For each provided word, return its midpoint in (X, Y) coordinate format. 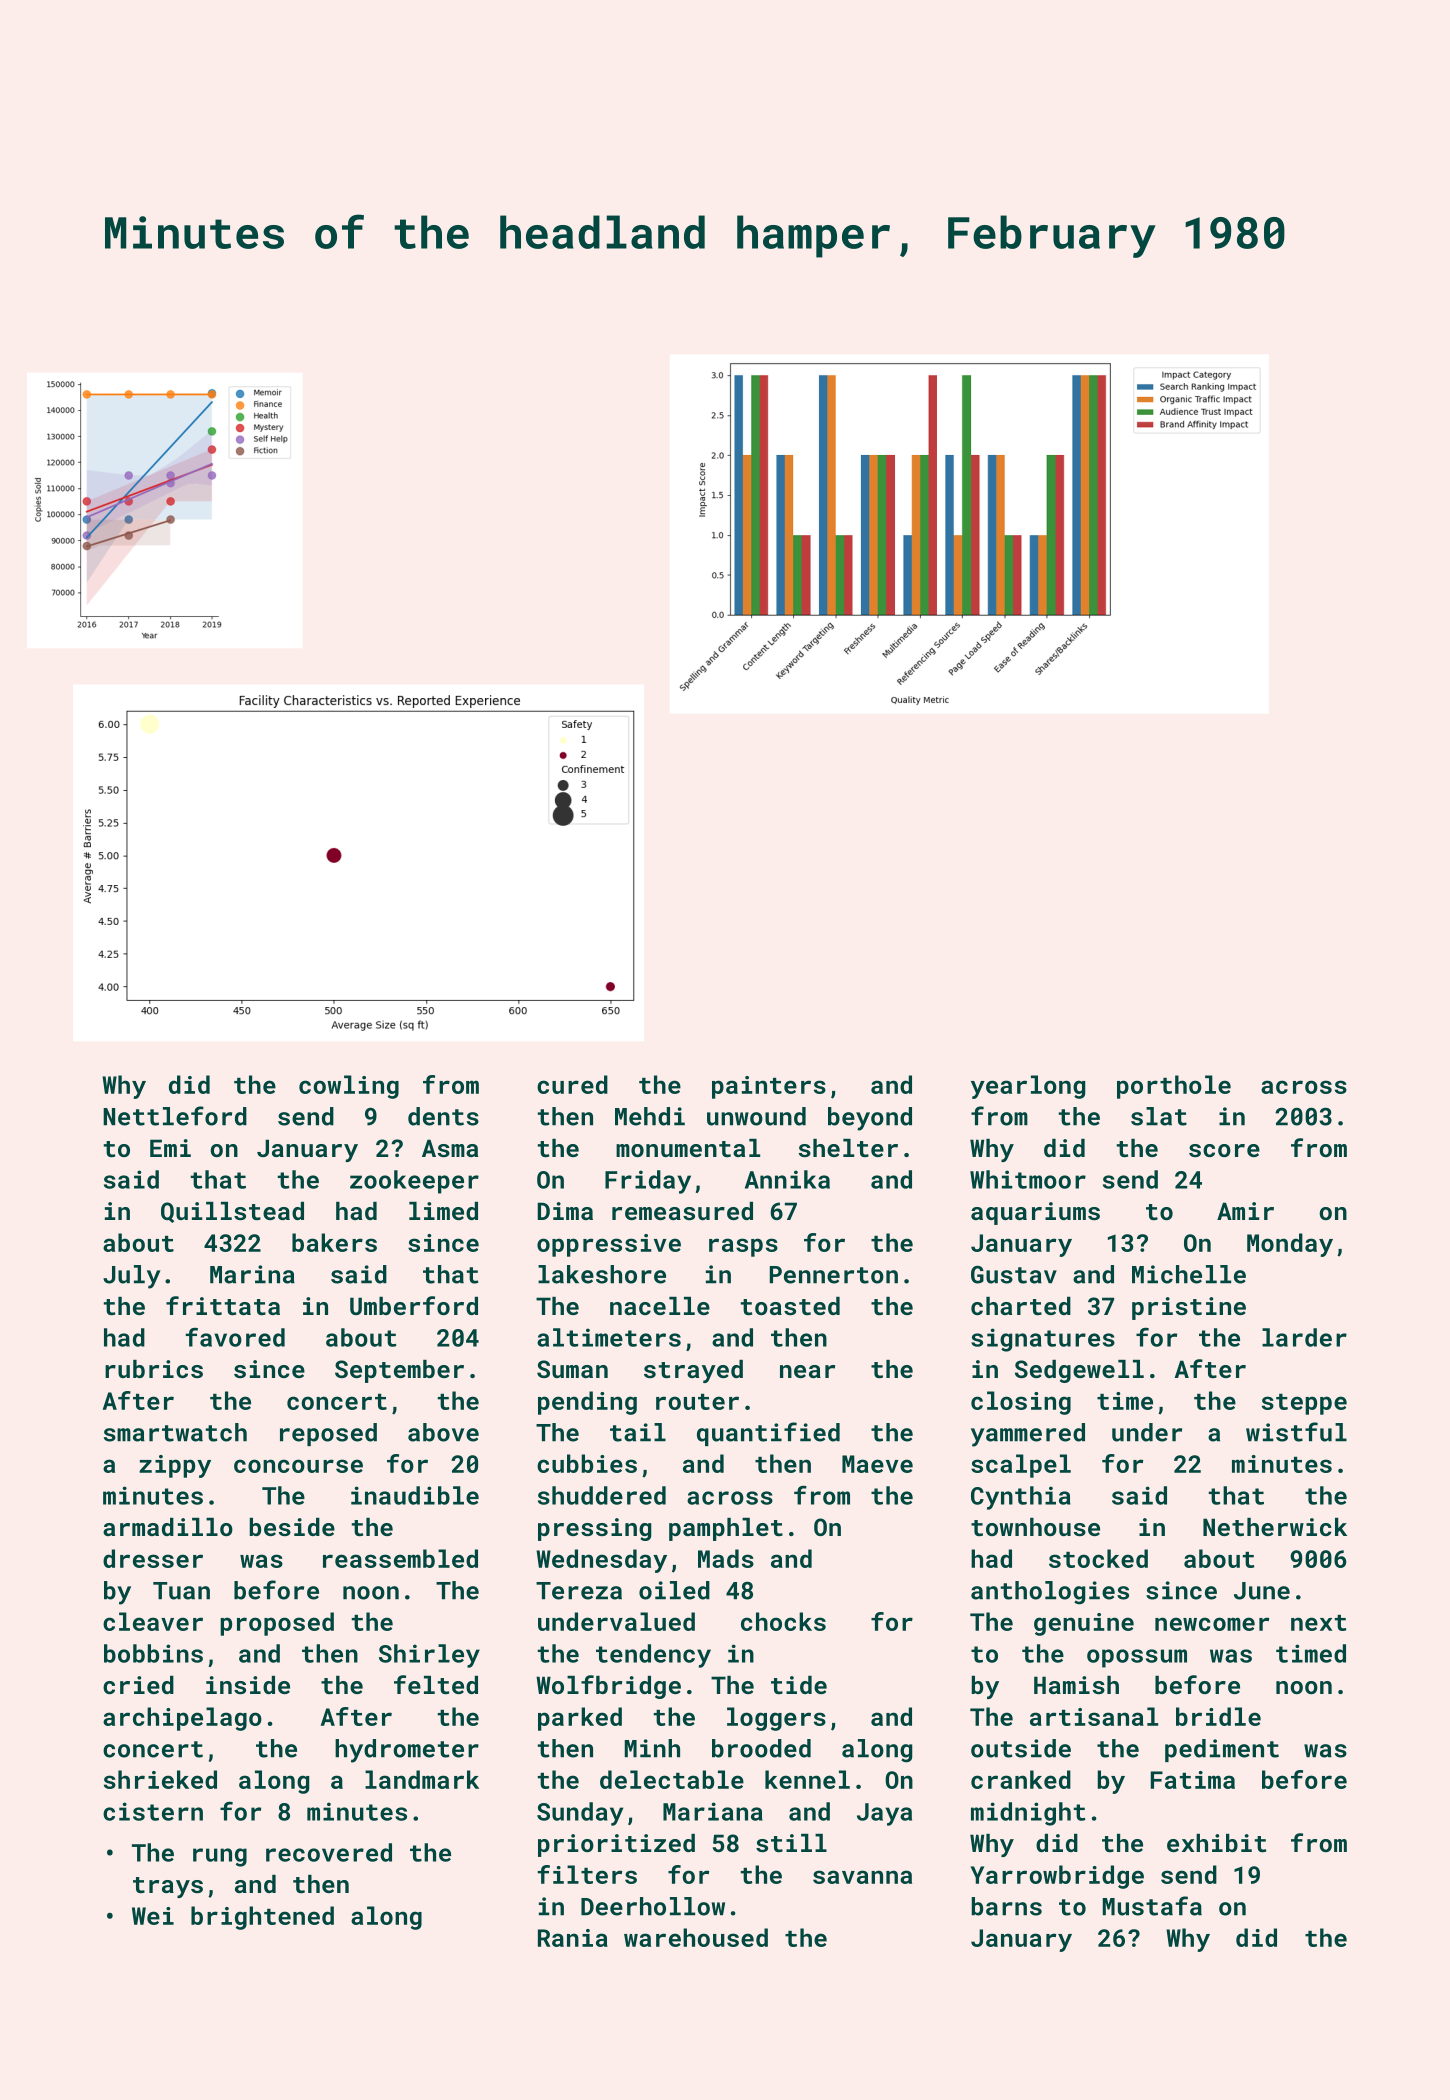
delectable (672, 1779)
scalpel (1021, 1466)
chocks (783, 1621)
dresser (153, 1558)
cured (572, 1084)
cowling (349, 1087)
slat (1159, 1116)
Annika (787, 1179)
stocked (1098, 1558)
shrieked (160, 1779)
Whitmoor (1028, 1179)
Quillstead (232, 1212)
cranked (1021, 1779)
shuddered (602, 1495)
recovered (329, 1852)
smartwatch (175, 1432)
